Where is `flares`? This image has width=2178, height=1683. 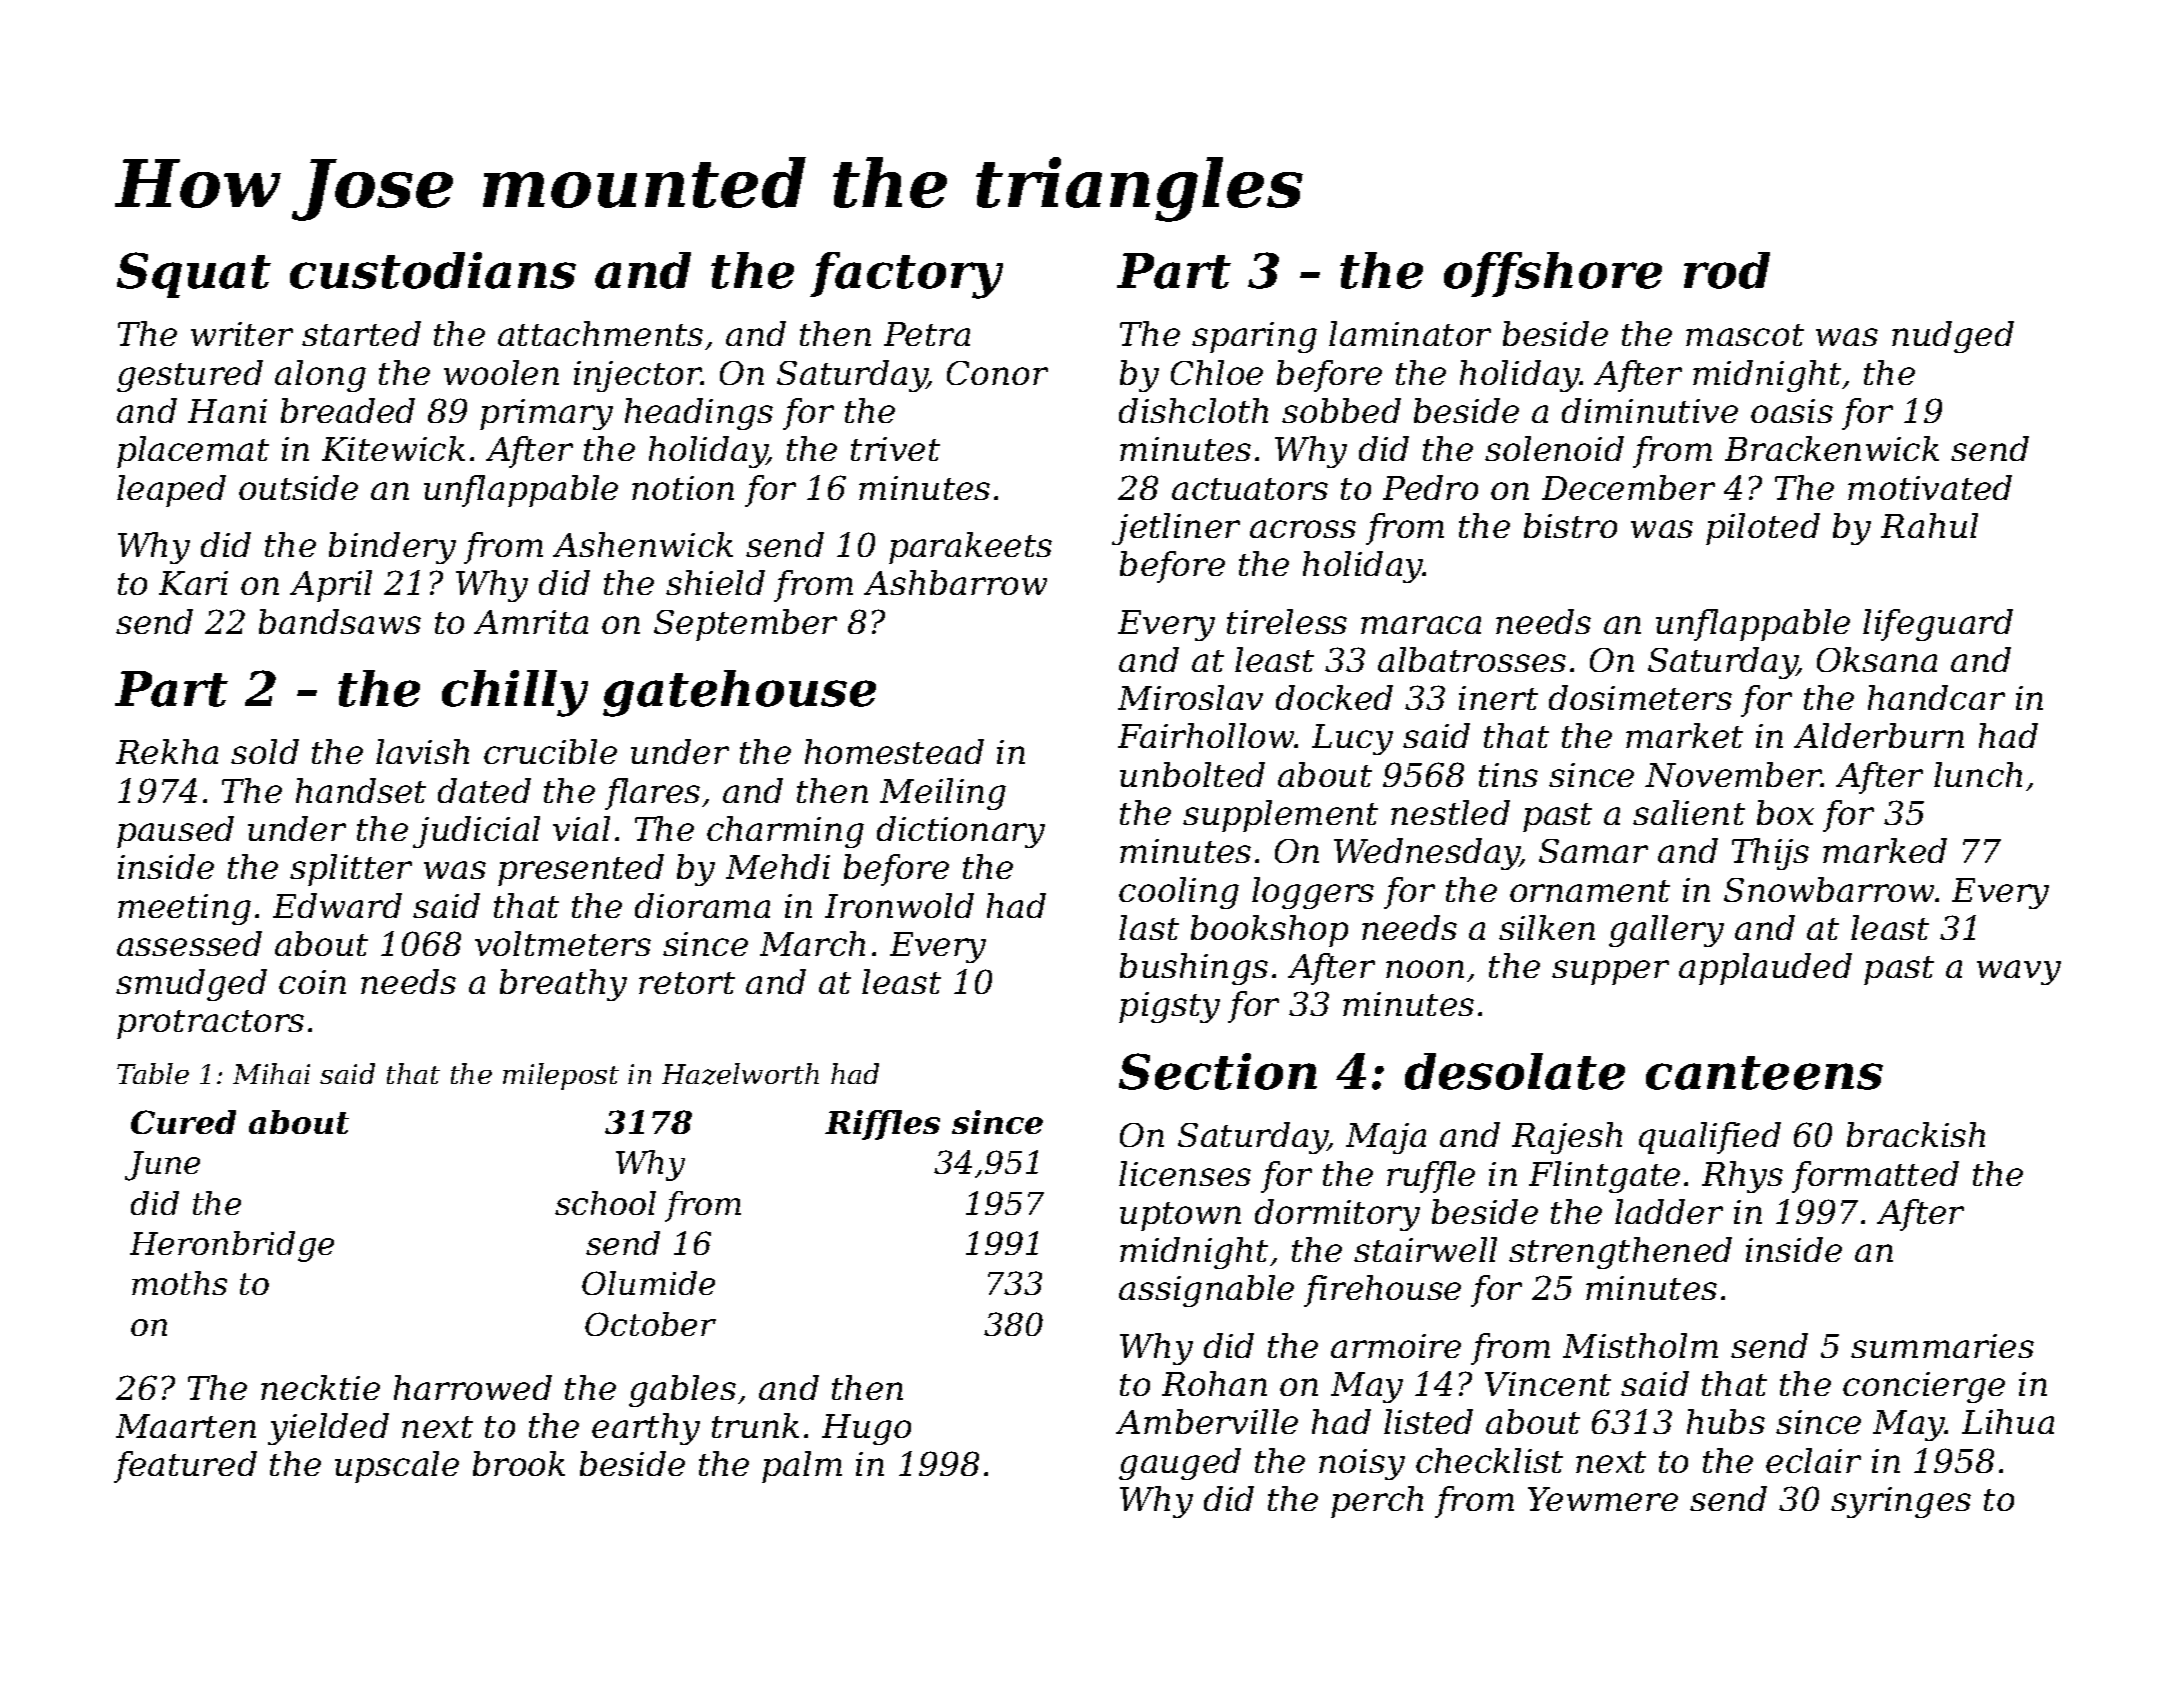
flares is located at coordinates (652, 794).
